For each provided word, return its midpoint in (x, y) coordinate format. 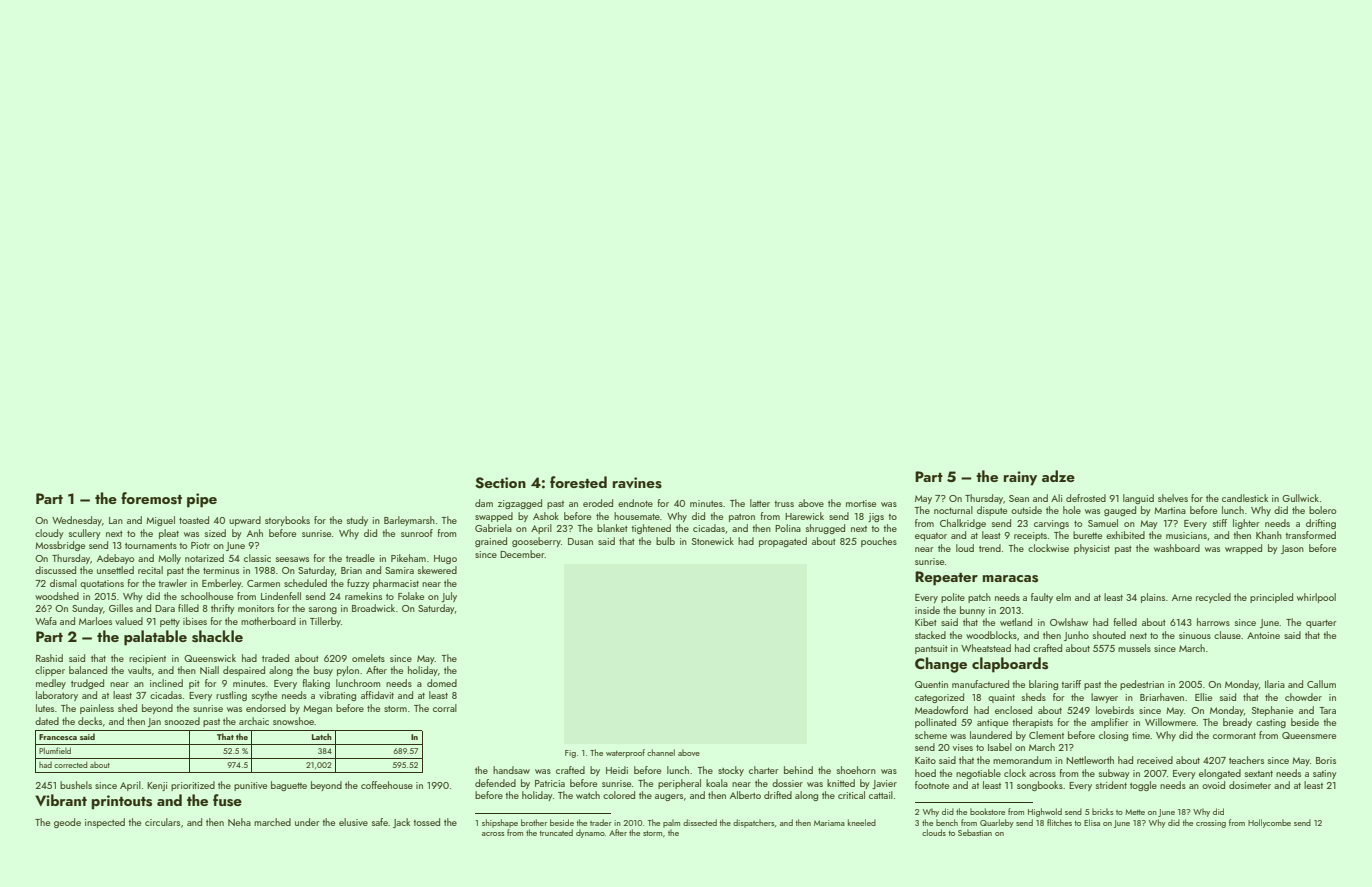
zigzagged (520, 504)
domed (442, 683)
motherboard (268, 621)
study (357, 521)
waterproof (625, 753)
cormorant (1234, 736)
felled (1125, 622)
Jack (401, 823)
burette (1087, 535)
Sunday (87, 609)
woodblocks (991, 635)
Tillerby (325, 622)
